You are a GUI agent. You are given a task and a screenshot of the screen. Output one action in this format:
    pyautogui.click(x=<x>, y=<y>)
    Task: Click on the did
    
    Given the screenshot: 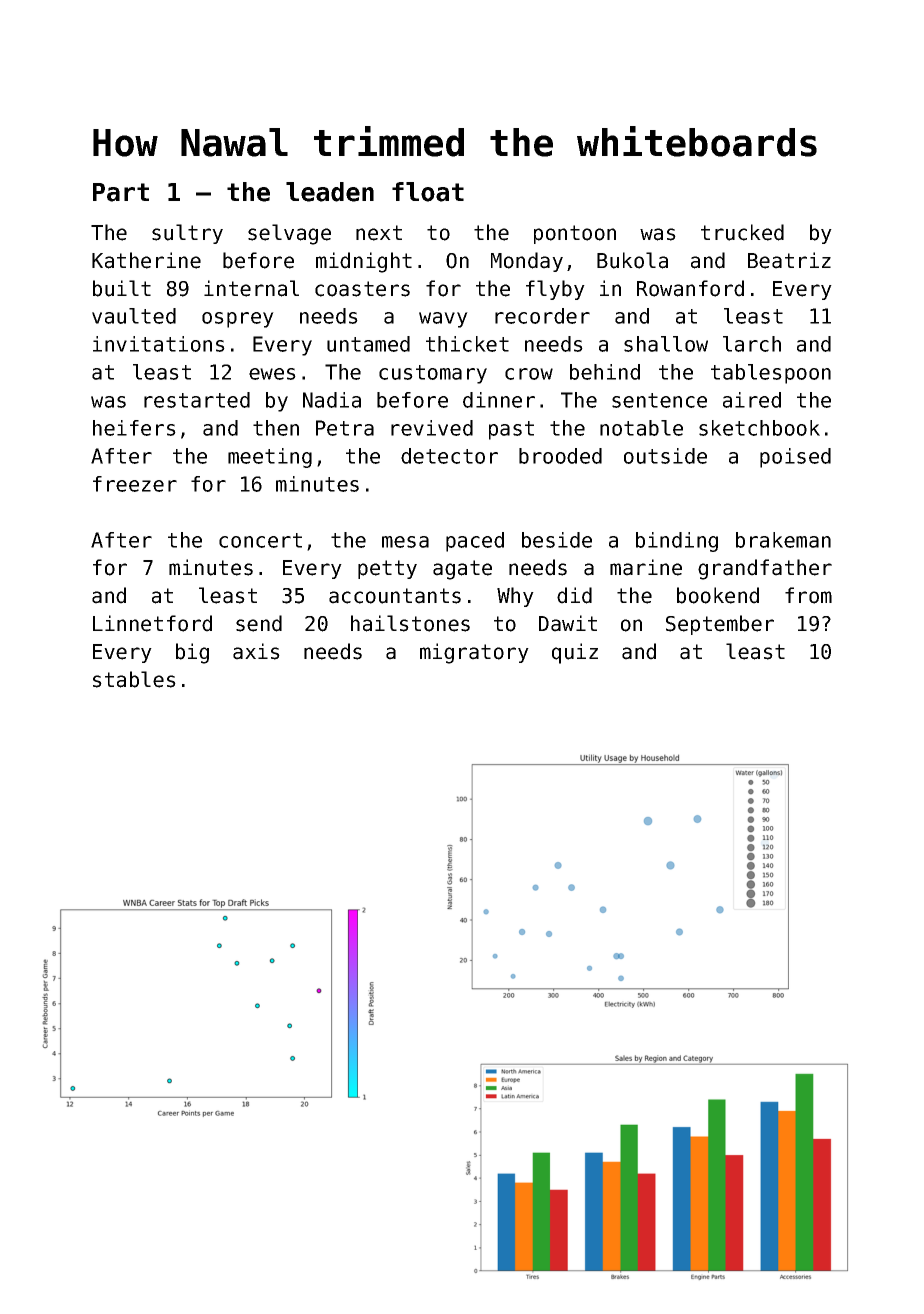 What is the action you would take?
    pyautogui.click(x=574, y=595)
